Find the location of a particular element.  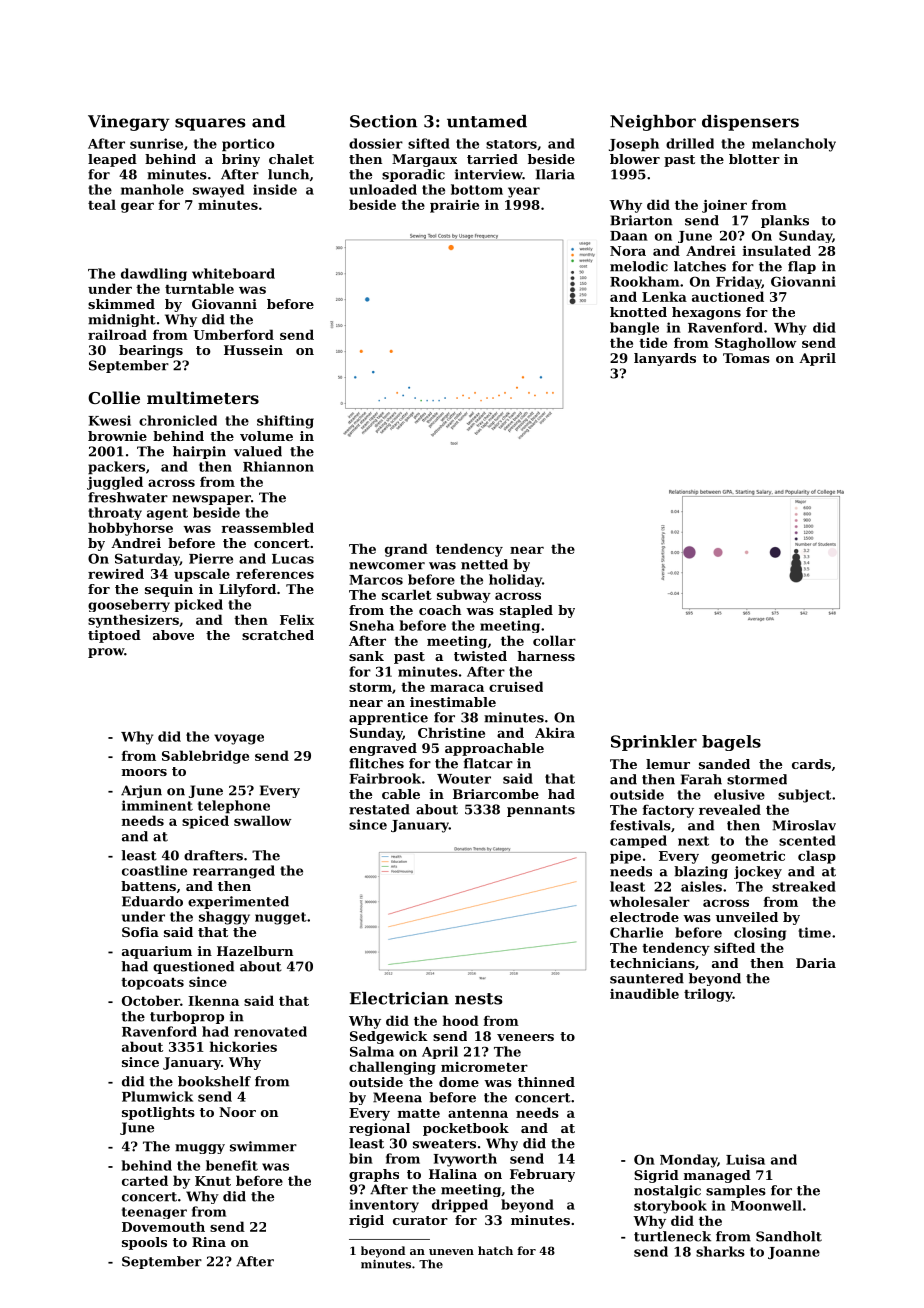

unloaded is located at coordinates (383, 189).
